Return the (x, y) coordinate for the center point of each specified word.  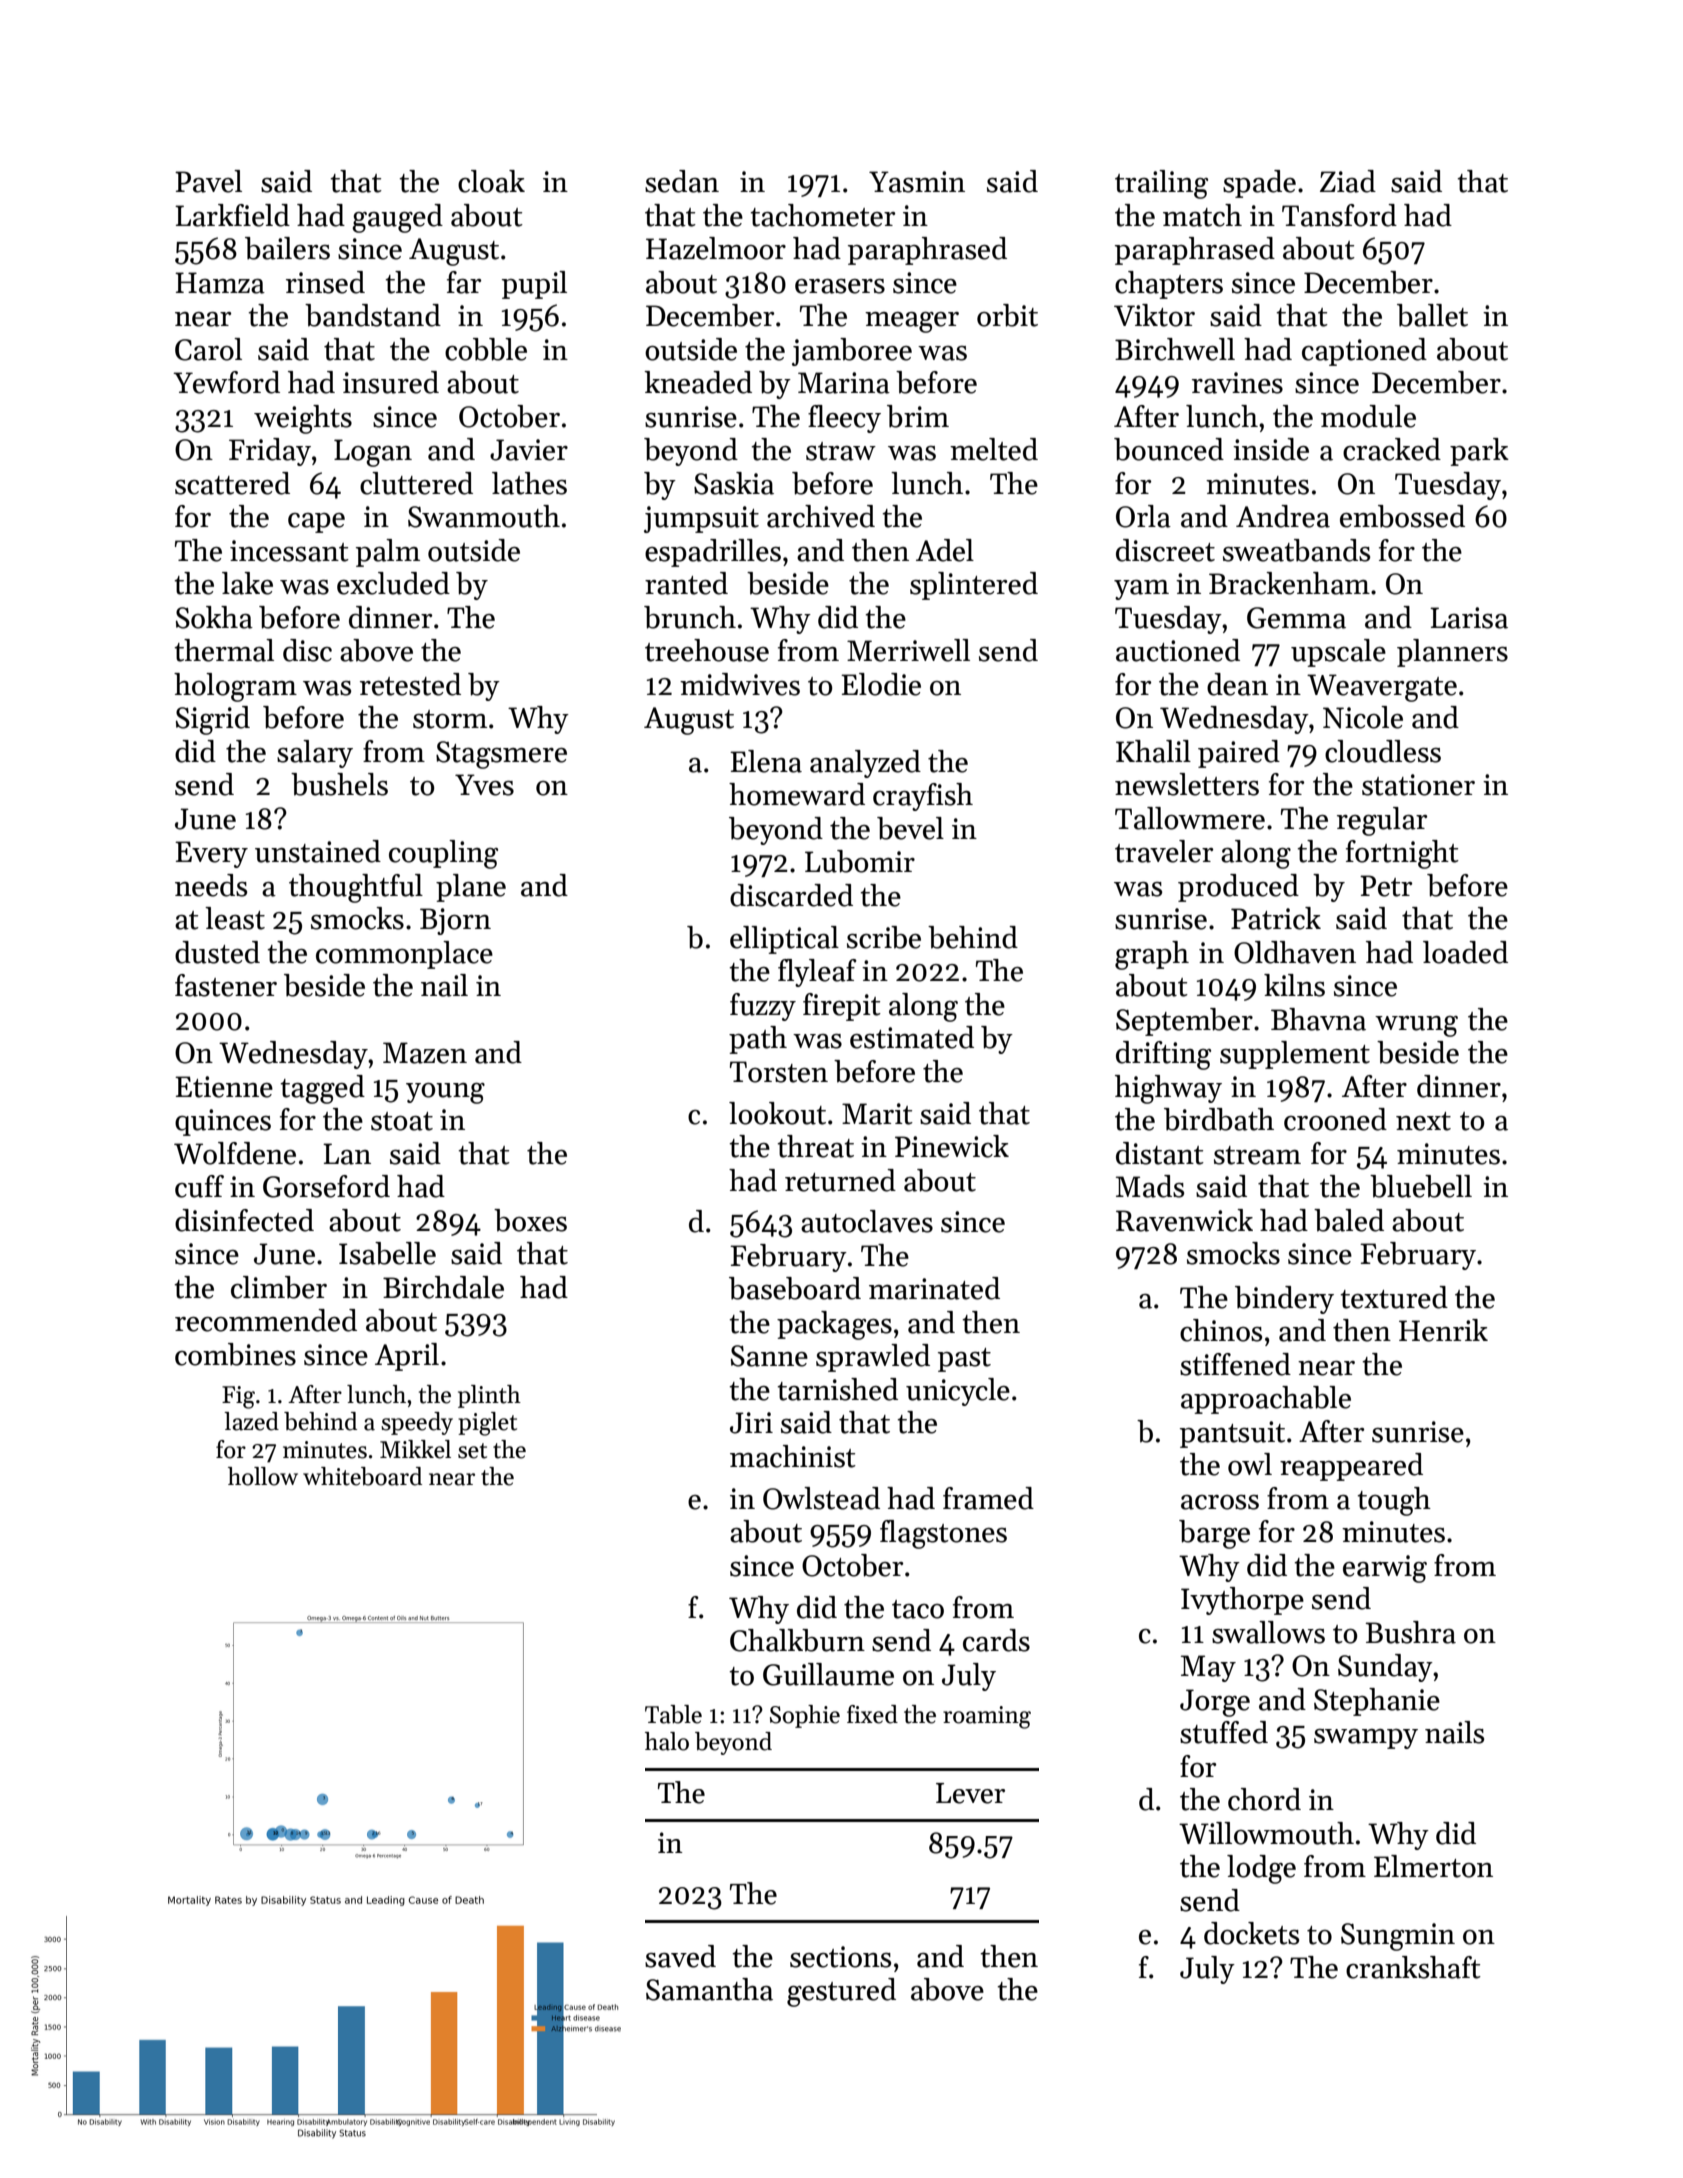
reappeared (1351, 1467)
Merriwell (908, 650)
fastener (226, 985)
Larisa (1469, 618)
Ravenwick (1184, 1220)
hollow (263, 1476)
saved (680, 1956)
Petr (1386, 886)
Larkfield (232, 215)
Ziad (1348, 181)
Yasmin (917, 182)
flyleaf (817, 973)
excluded (393, 583)
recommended (266, 1320)
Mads (1150, 1186)
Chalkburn (797, 1640)
